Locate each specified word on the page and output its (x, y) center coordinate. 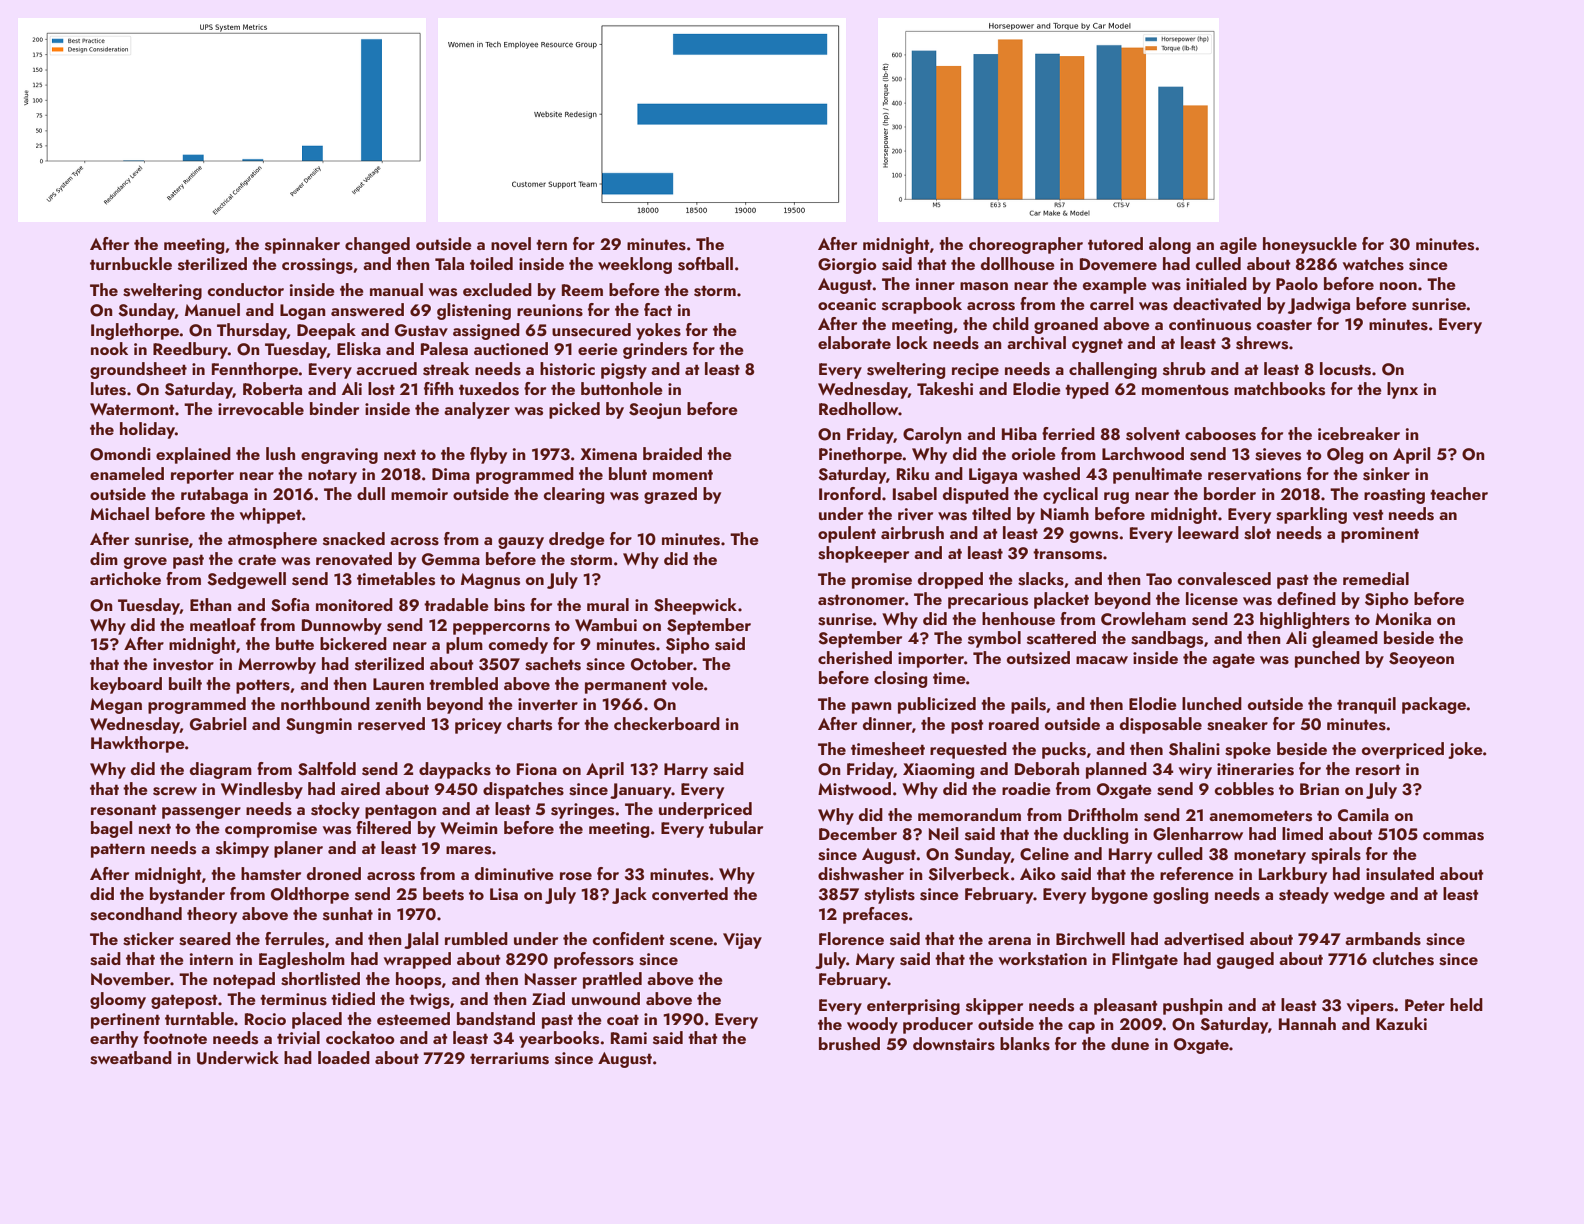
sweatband (131, 1058)
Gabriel (218, 724)
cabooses (1220, 434)
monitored (354, 604)
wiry (1195, 771)
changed (377, 245)
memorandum (969, 814)
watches (1373, 264)
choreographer (1026, 245)
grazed (670, 495)
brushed (849, 1044)
